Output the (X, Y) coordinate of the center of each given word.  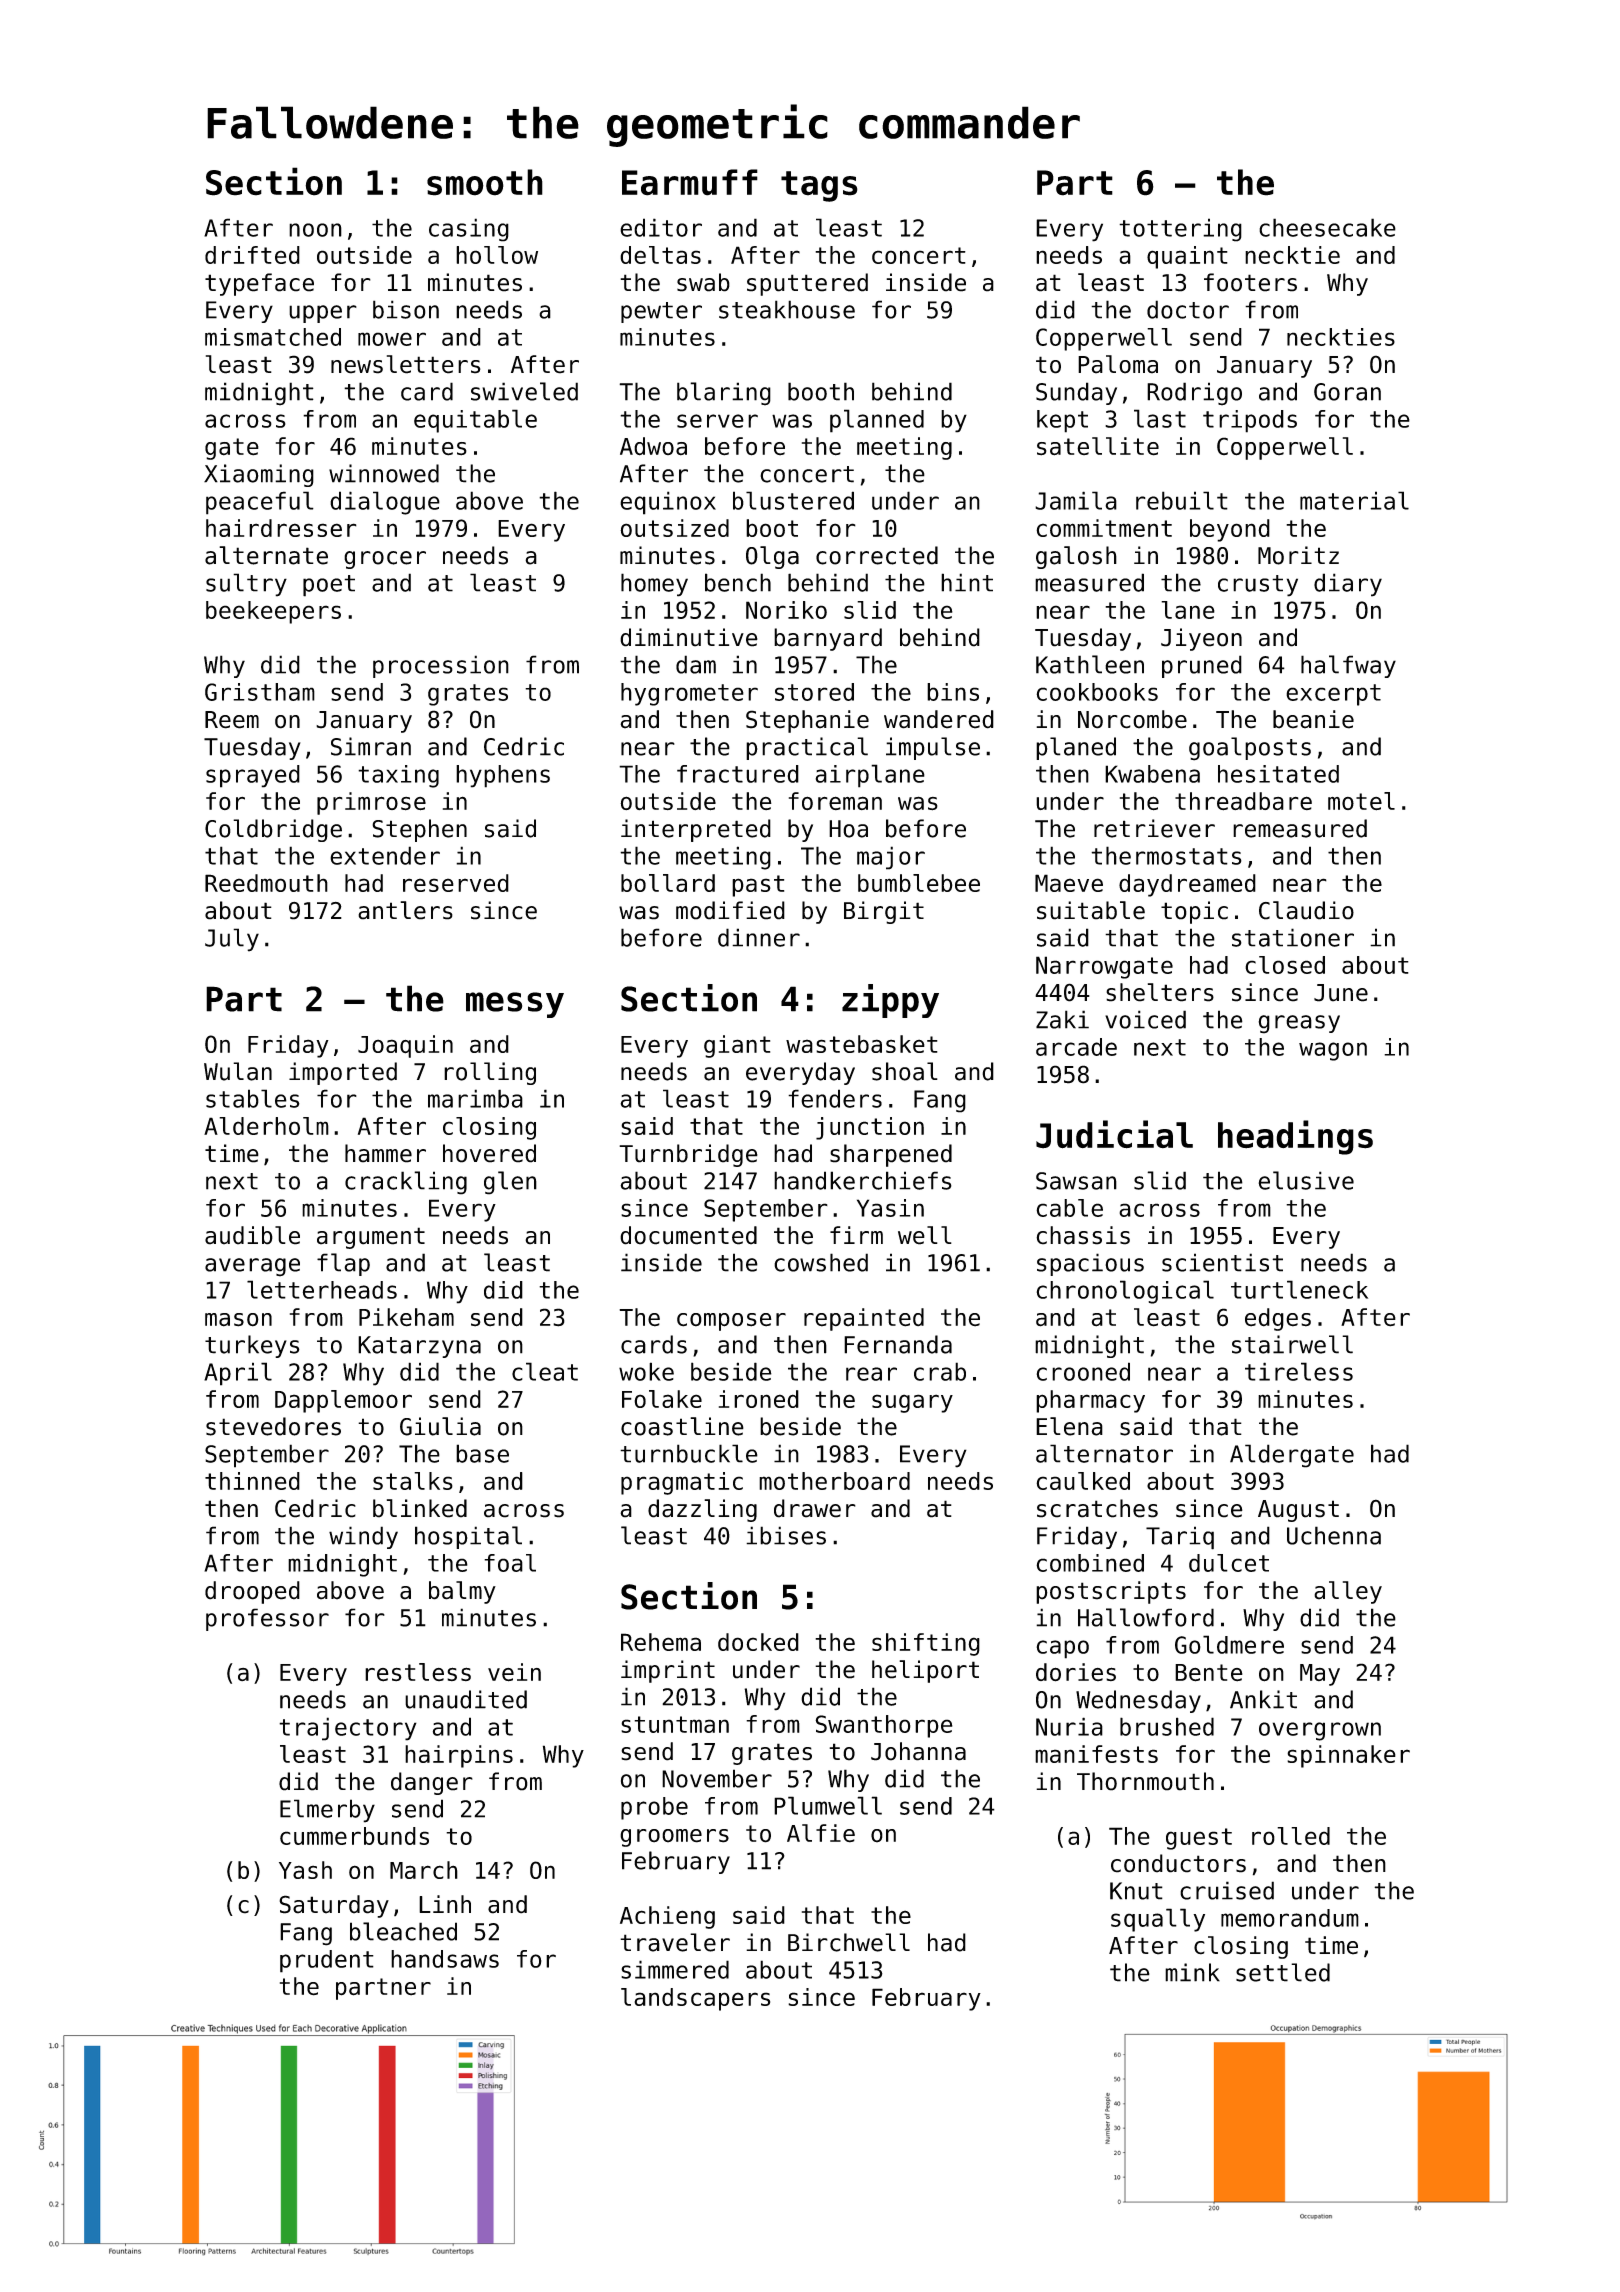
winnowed (384, 473)
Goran (1347, 392)
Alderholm (266, 1126)
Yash (305, 1870)
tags (819, 186)
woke (646, 1371)
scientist (1222, 1262)
